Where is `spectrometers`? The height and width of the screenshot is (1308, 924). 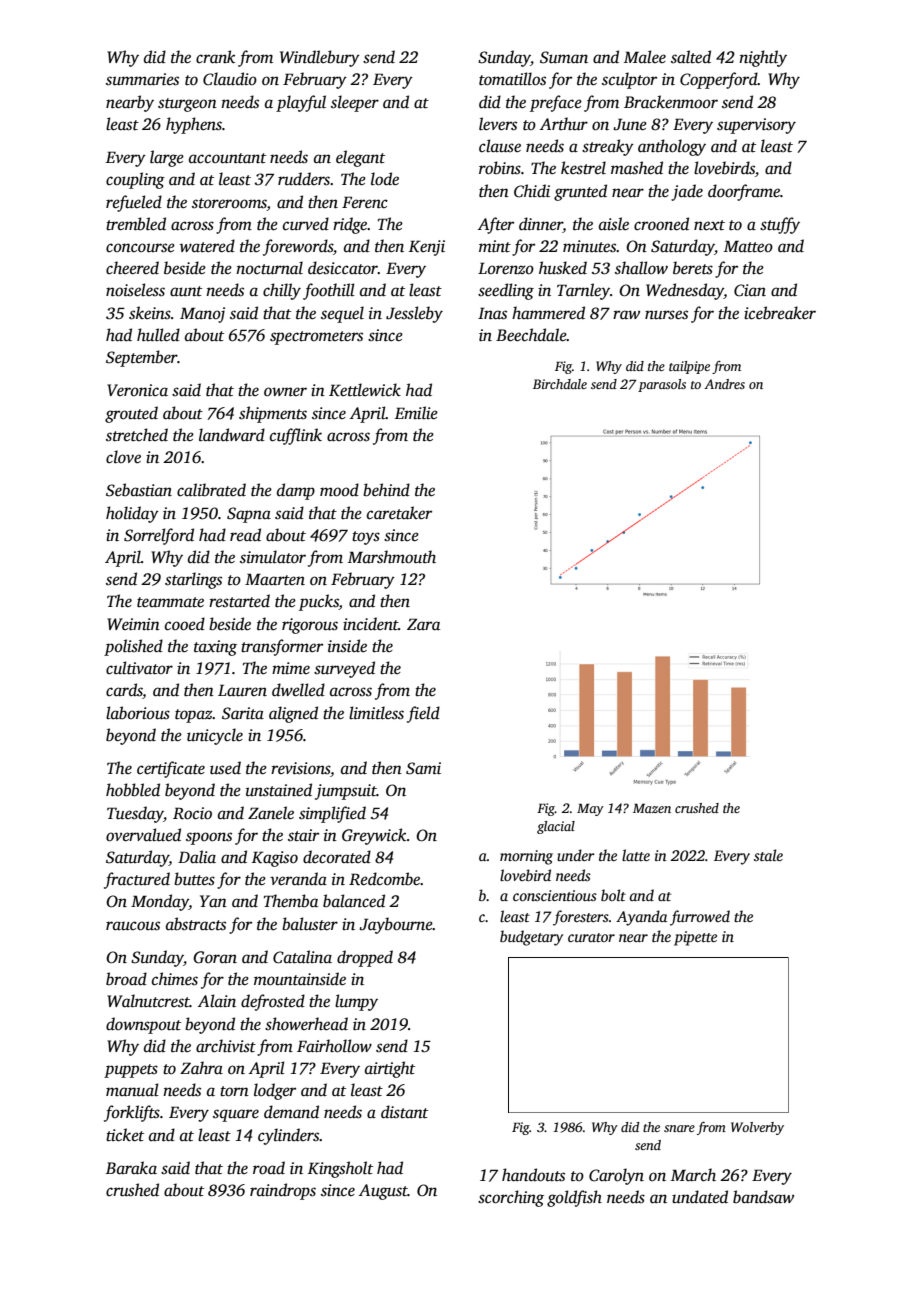 spectrometers is located at coordinates (316, 338).
